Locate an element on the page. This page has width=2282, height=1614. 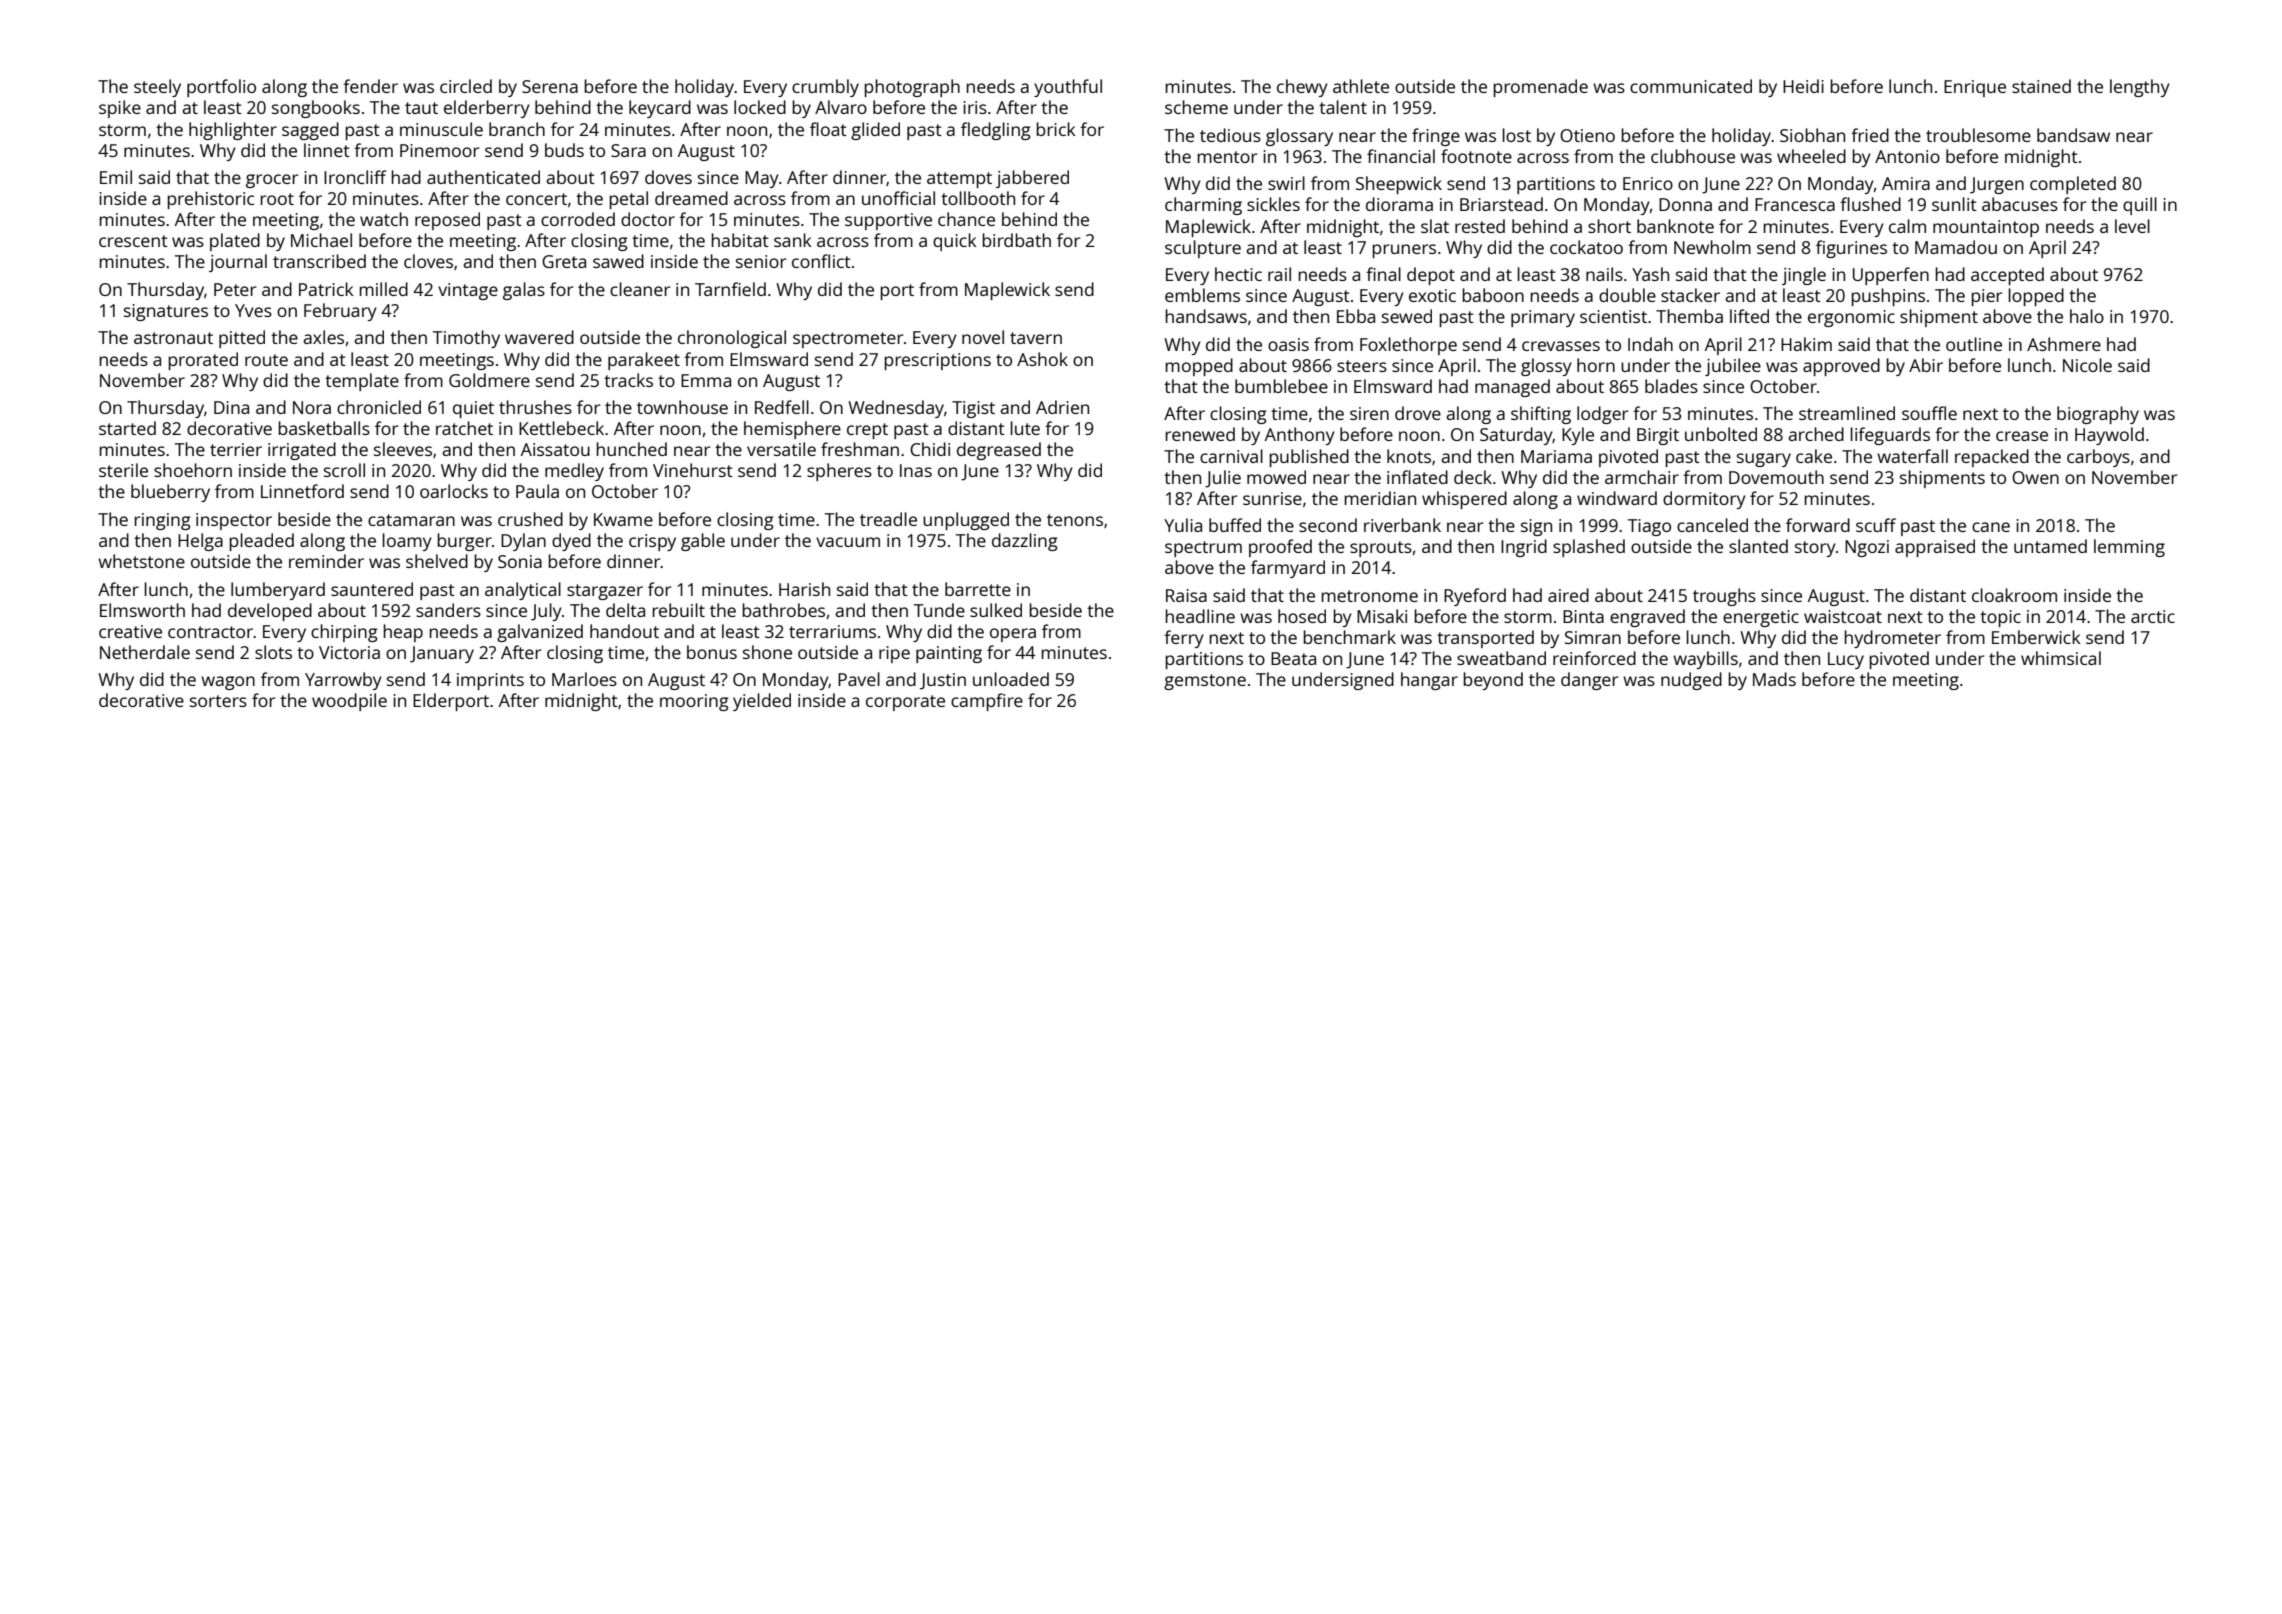
Paula is located at coordinates (537, 491).
